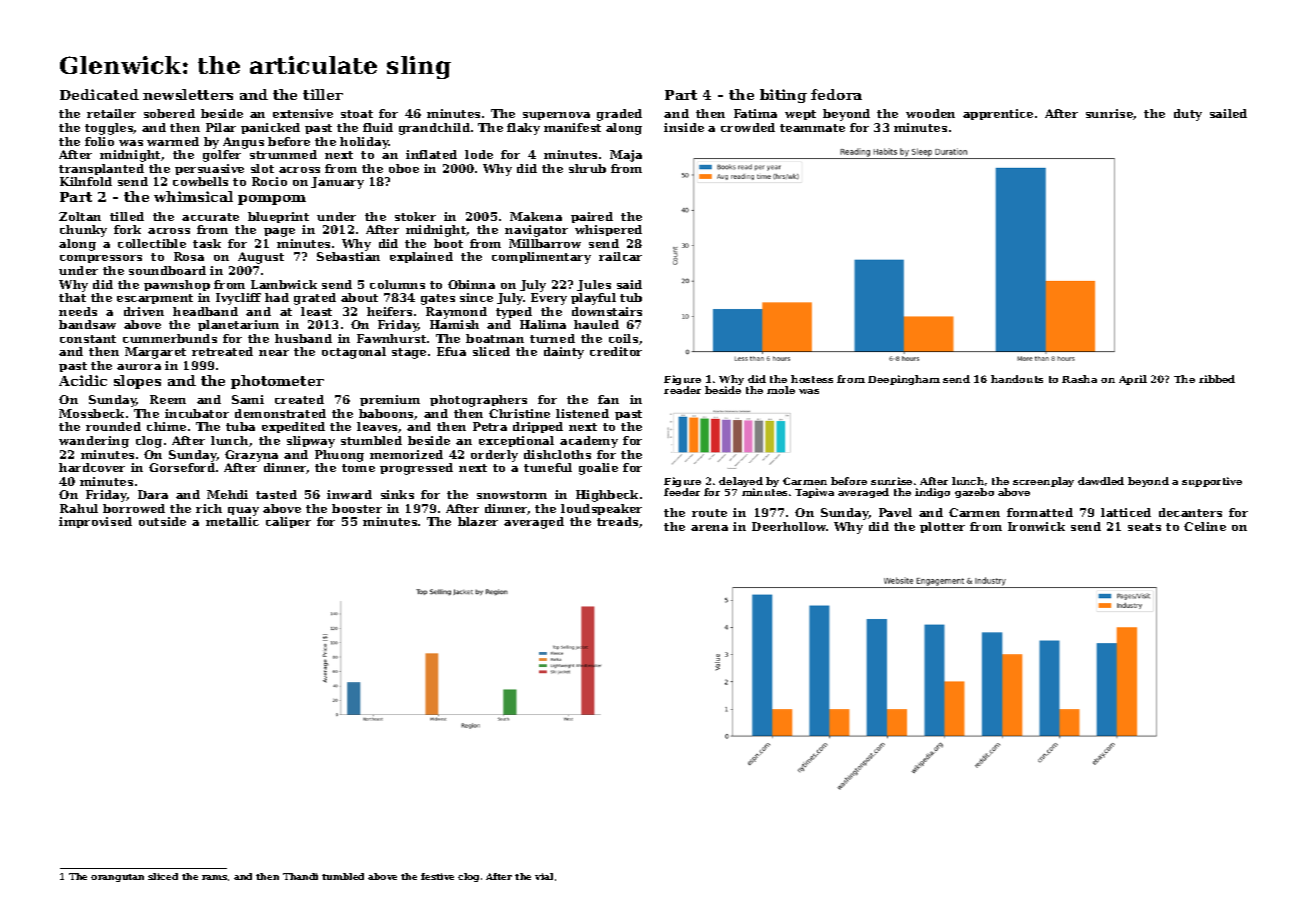 The width and height of the screenshot is (1308, 924). What do you see at coordinates (616, 351) in the screenshot?
I see `creditor` at bounding box center [616, 351].
